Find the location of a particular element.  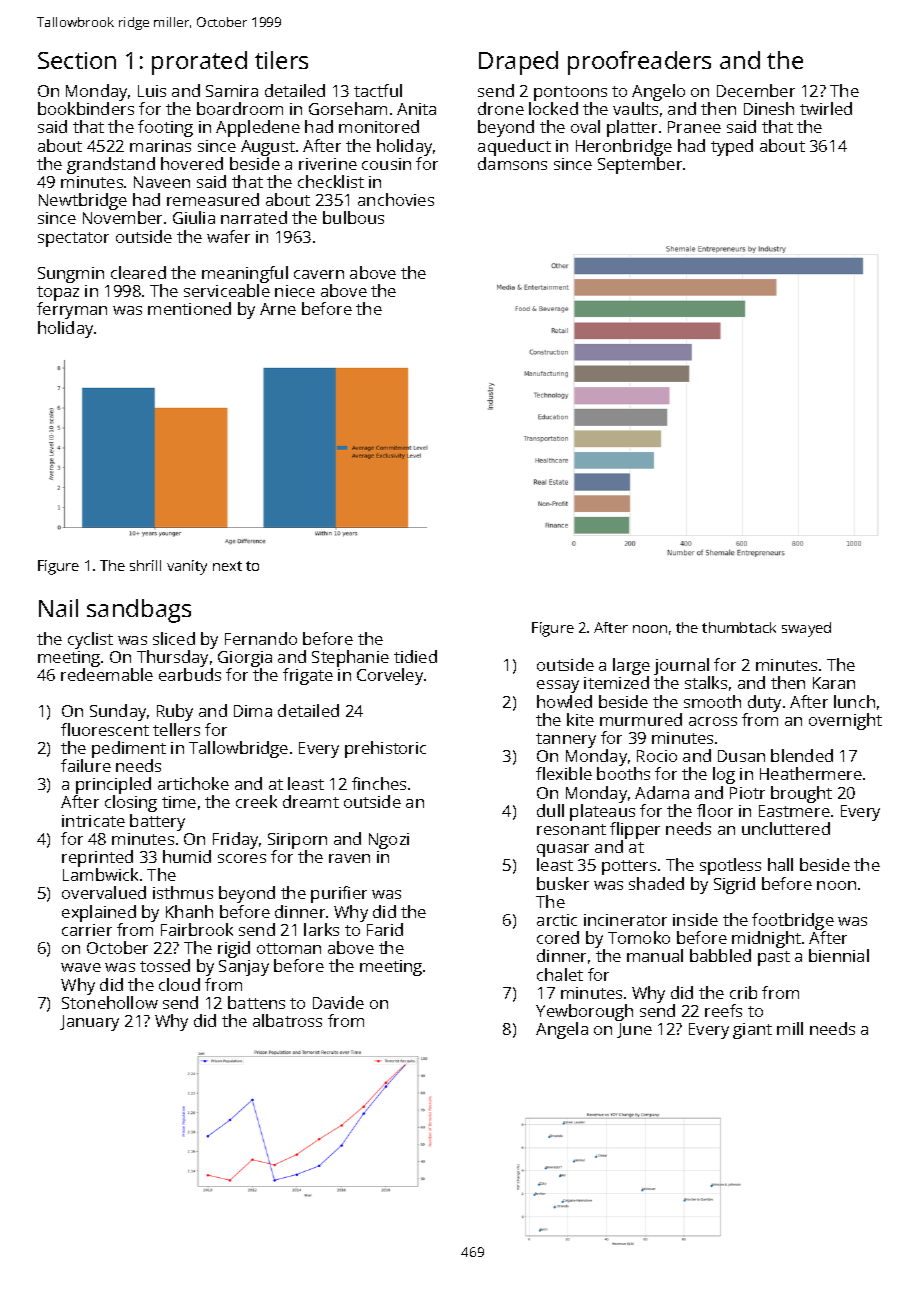

grandstand is located at coordinates (111, 165).
